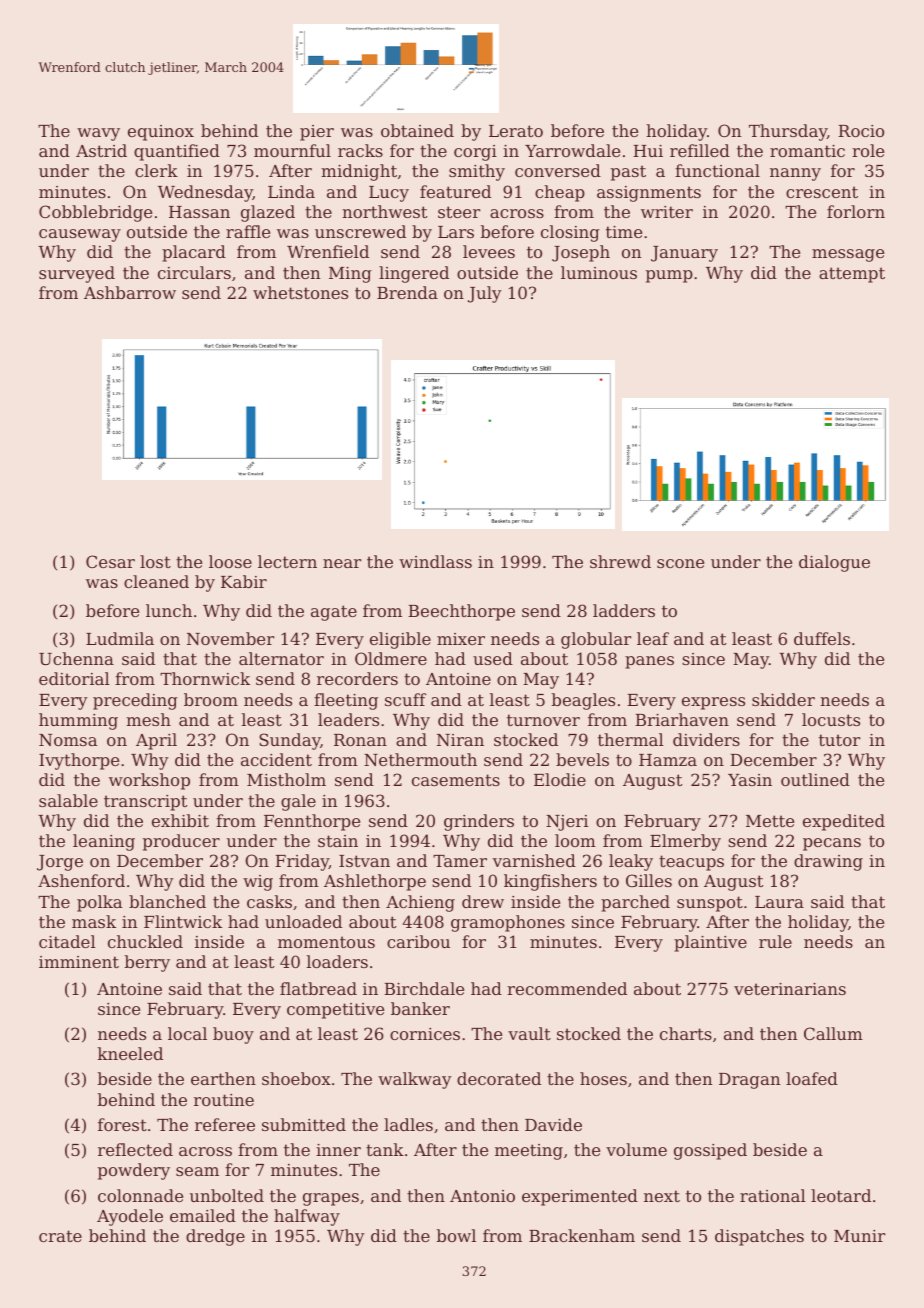  What do you see at coordinates (300, 292) in the screenshot?
I see `whetstones` at bounding box center [300, 292].
